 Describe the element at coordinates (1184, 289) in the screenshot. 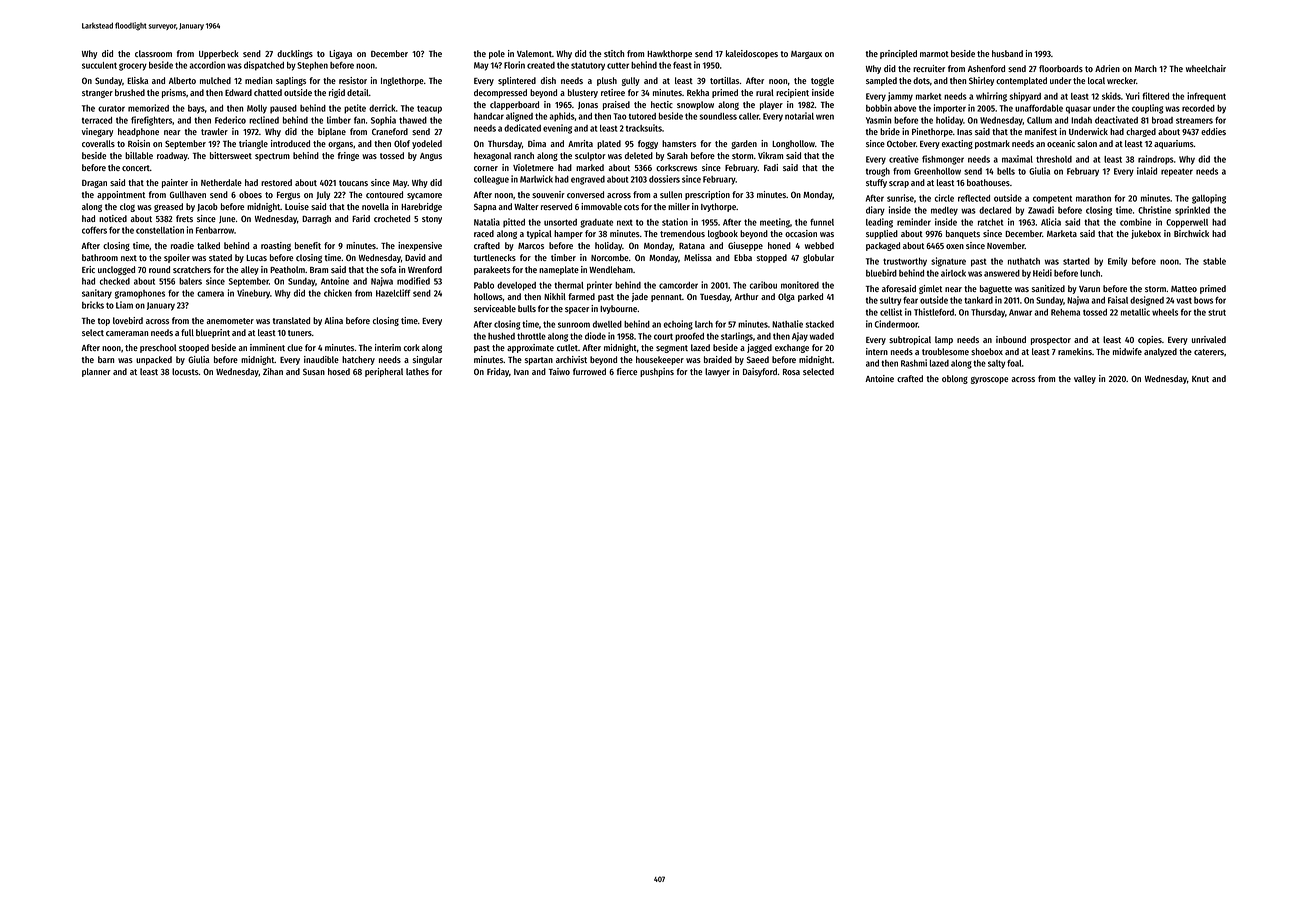

I see `Matteo` at that location.
